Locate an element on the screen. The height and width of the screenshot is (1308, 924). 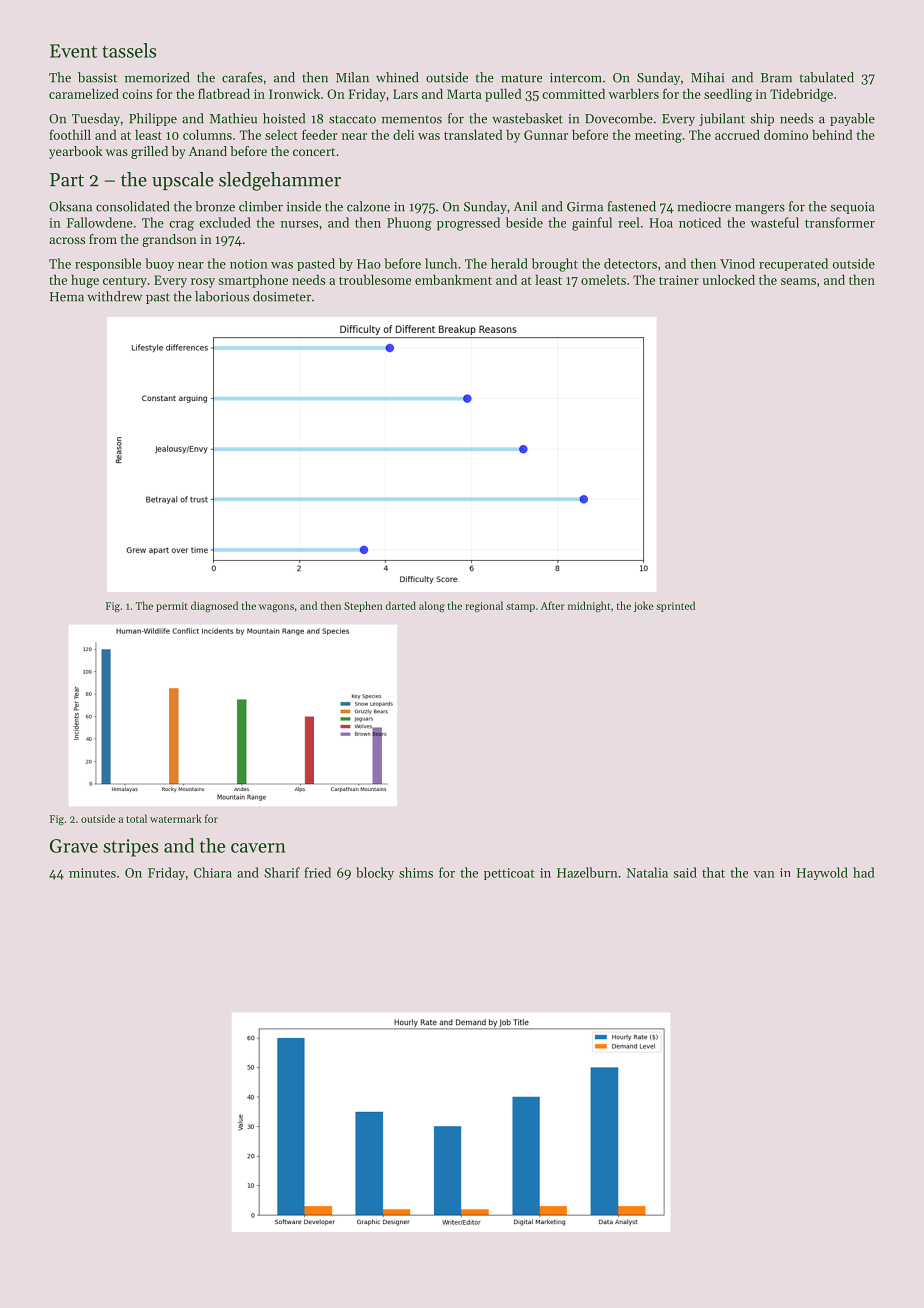
wastebasket is located at coordinates (527, 118).
